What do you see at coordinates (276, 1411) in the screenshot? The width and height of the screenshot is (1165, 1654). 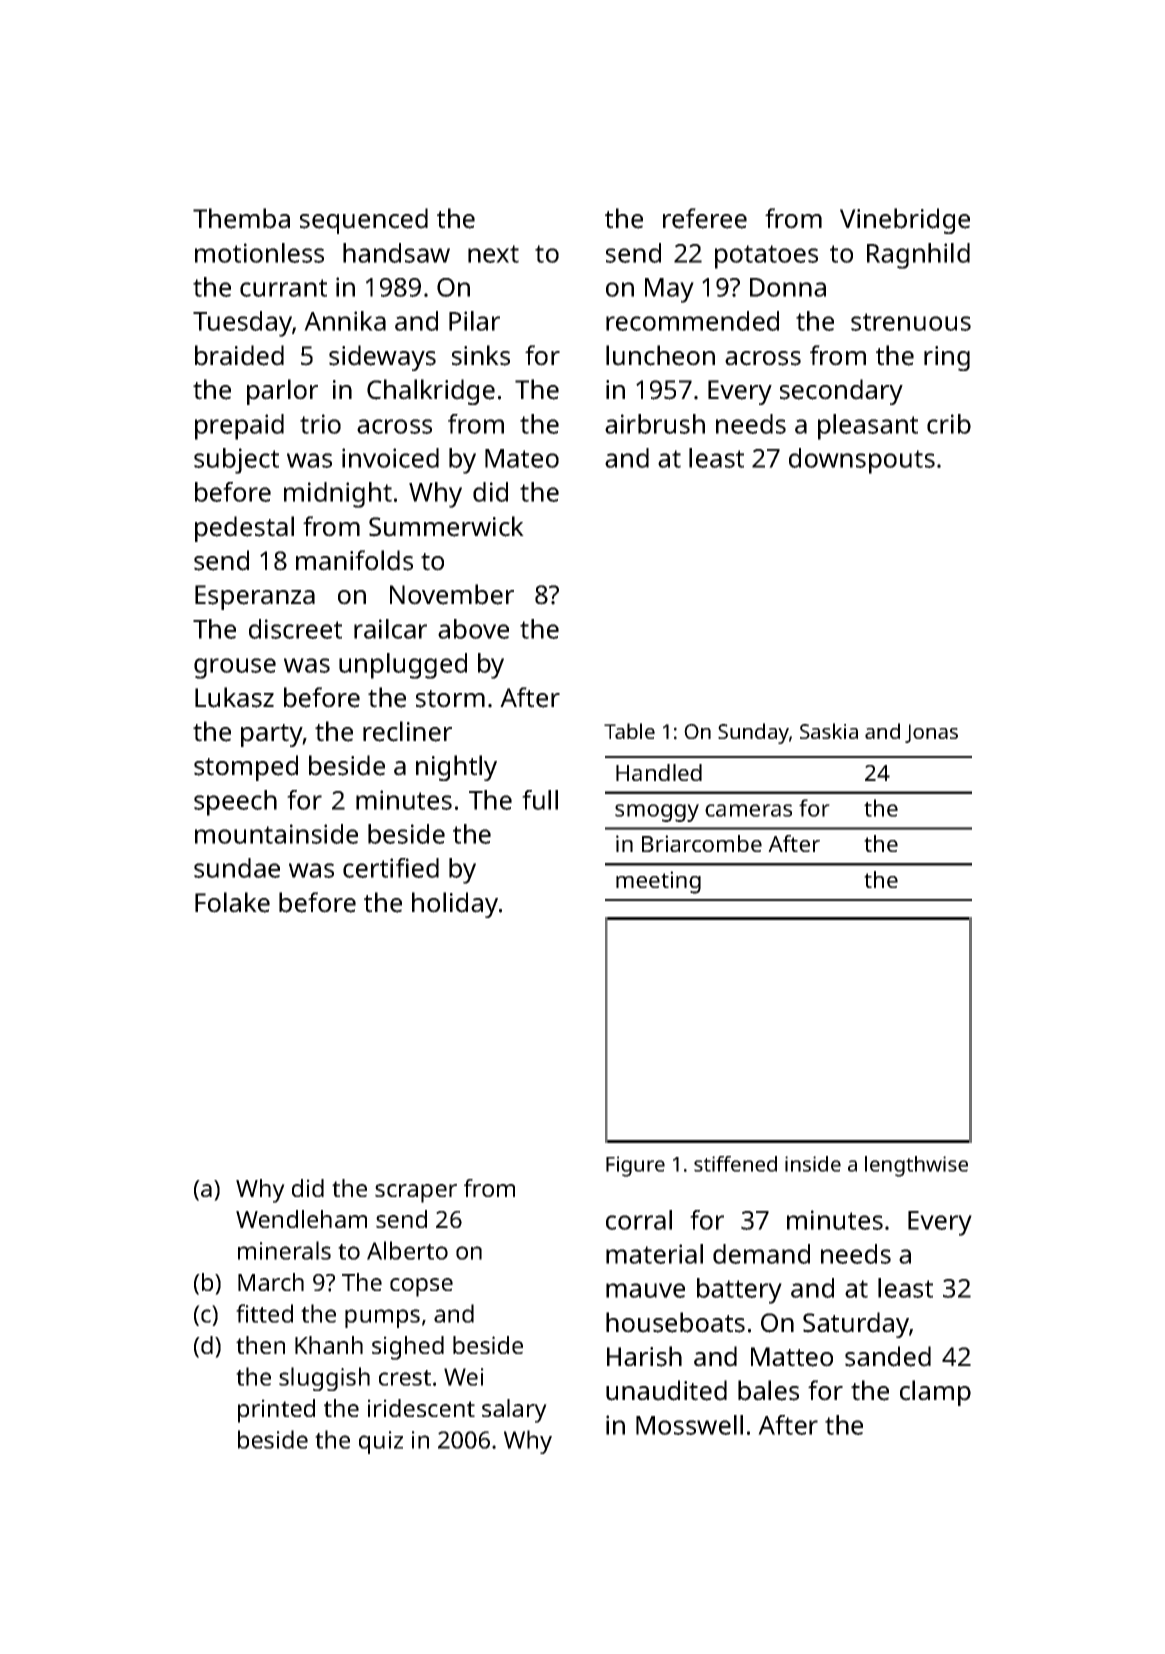 I see `printed` at bounding box center [276, 1411].
